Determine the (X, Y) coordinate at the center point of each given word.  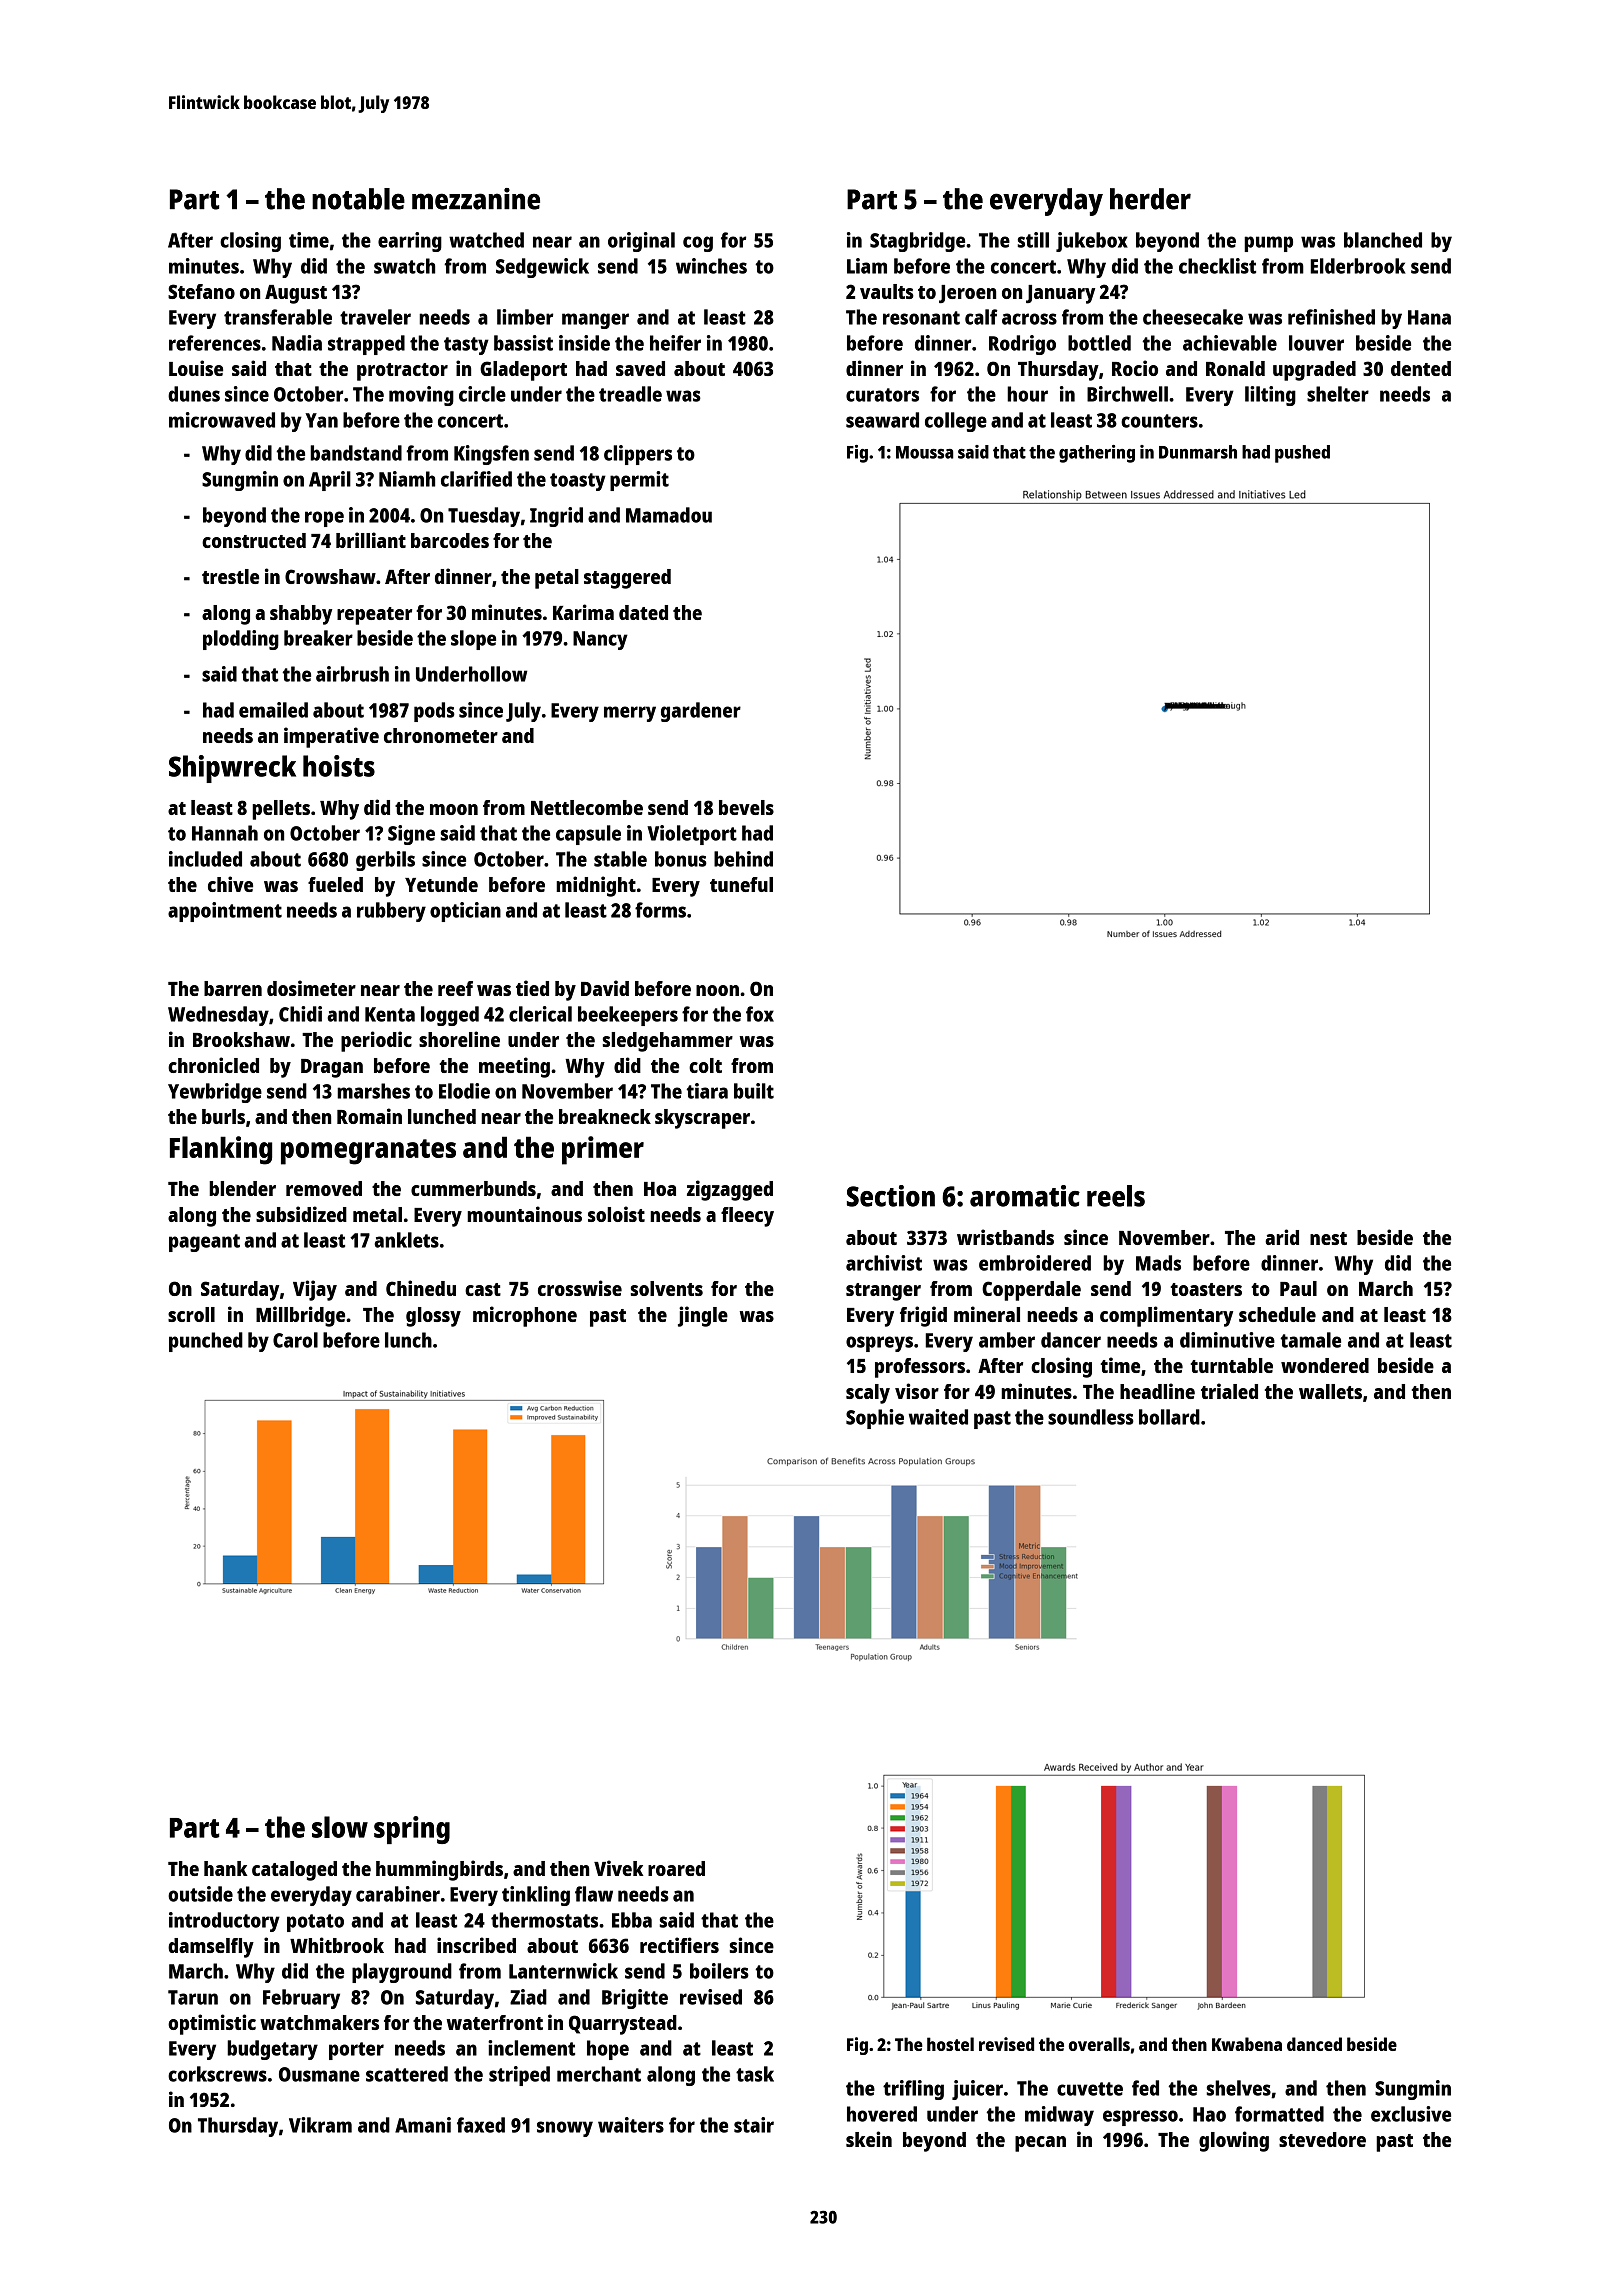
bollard (1169, 1417)
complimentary (1166, 1316)
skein (869, 2139)
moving (421, 396)
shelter (1338, 394)
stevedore (1322, 2139)
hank (225, 1868)
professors (920, 1368)
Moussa (925, 452)
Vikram (320, 2125)
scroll (191, 1314)
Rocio (1135, 368)
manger (595, 321)
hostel (950, 2044)
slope (473, 640)
